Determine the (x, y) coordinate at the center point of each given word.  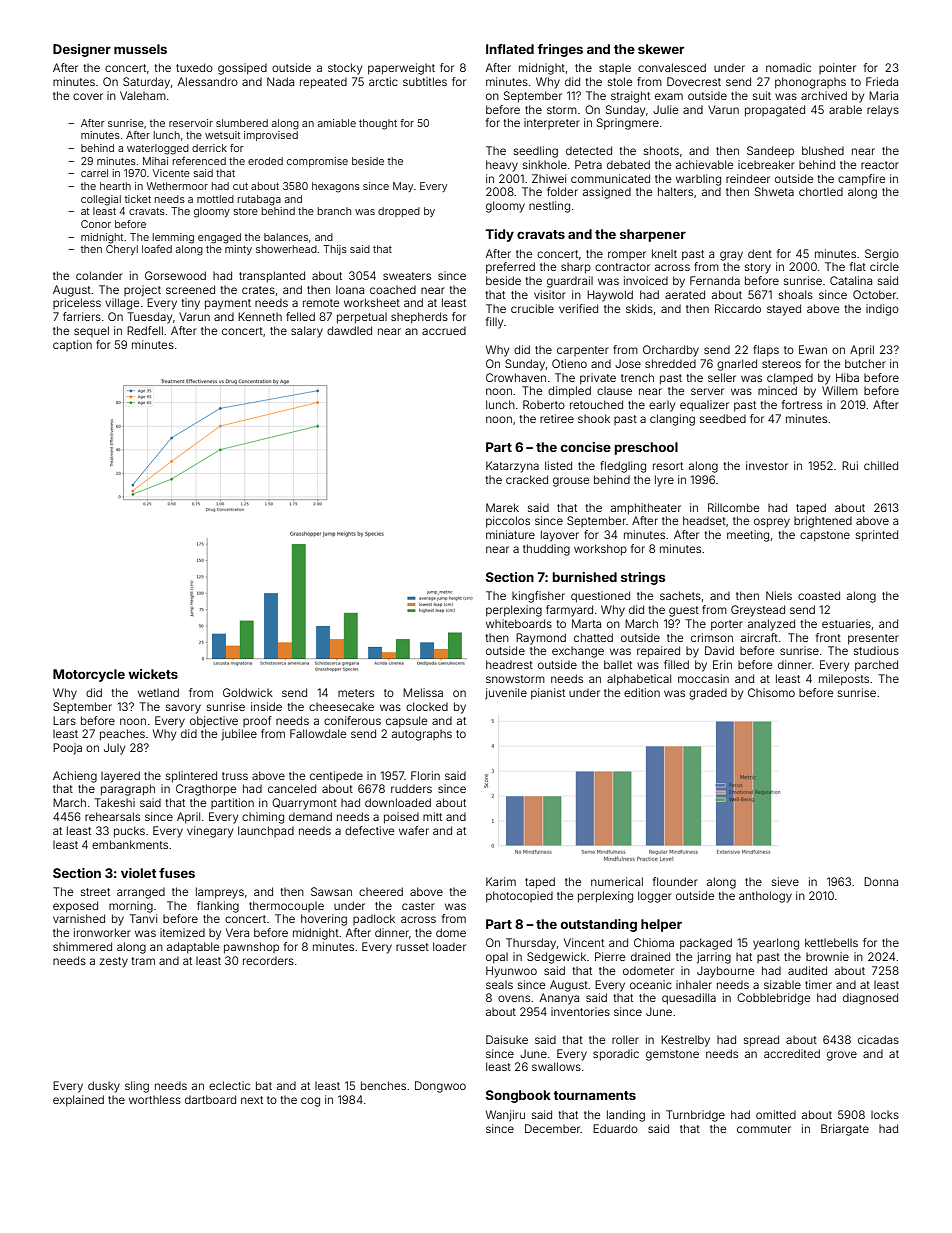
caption (72, 345)
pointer (837, 68)
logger (655, 897)
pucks (129, 832)
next (252, 1100)
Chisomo (771, 692)
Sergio (882, 255)
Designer (82, 50)
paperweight (401, 69)
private (598, 379)
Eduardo (615, 1128)
